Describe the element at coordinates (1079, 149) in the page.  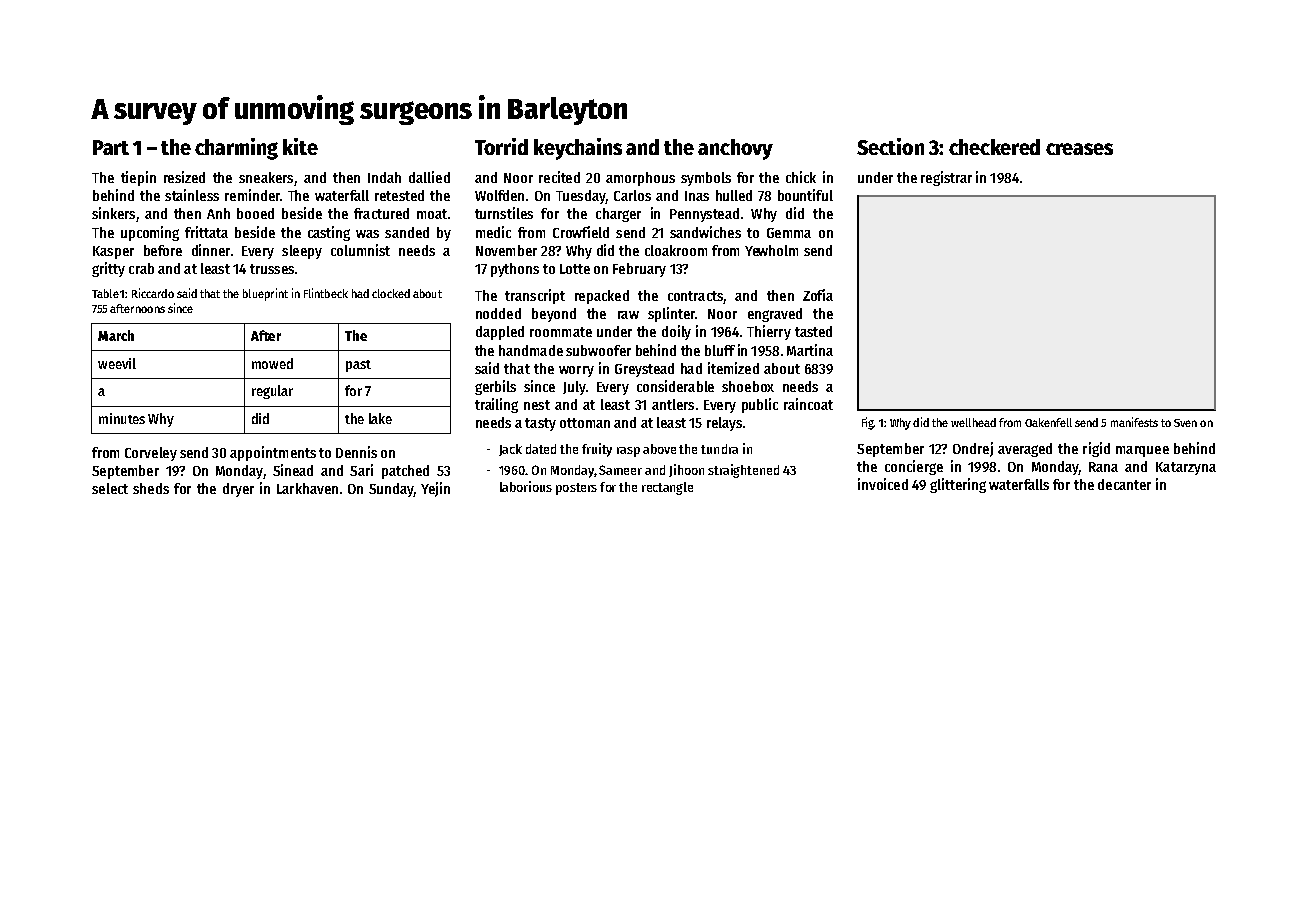
I see `creases` at that location.
